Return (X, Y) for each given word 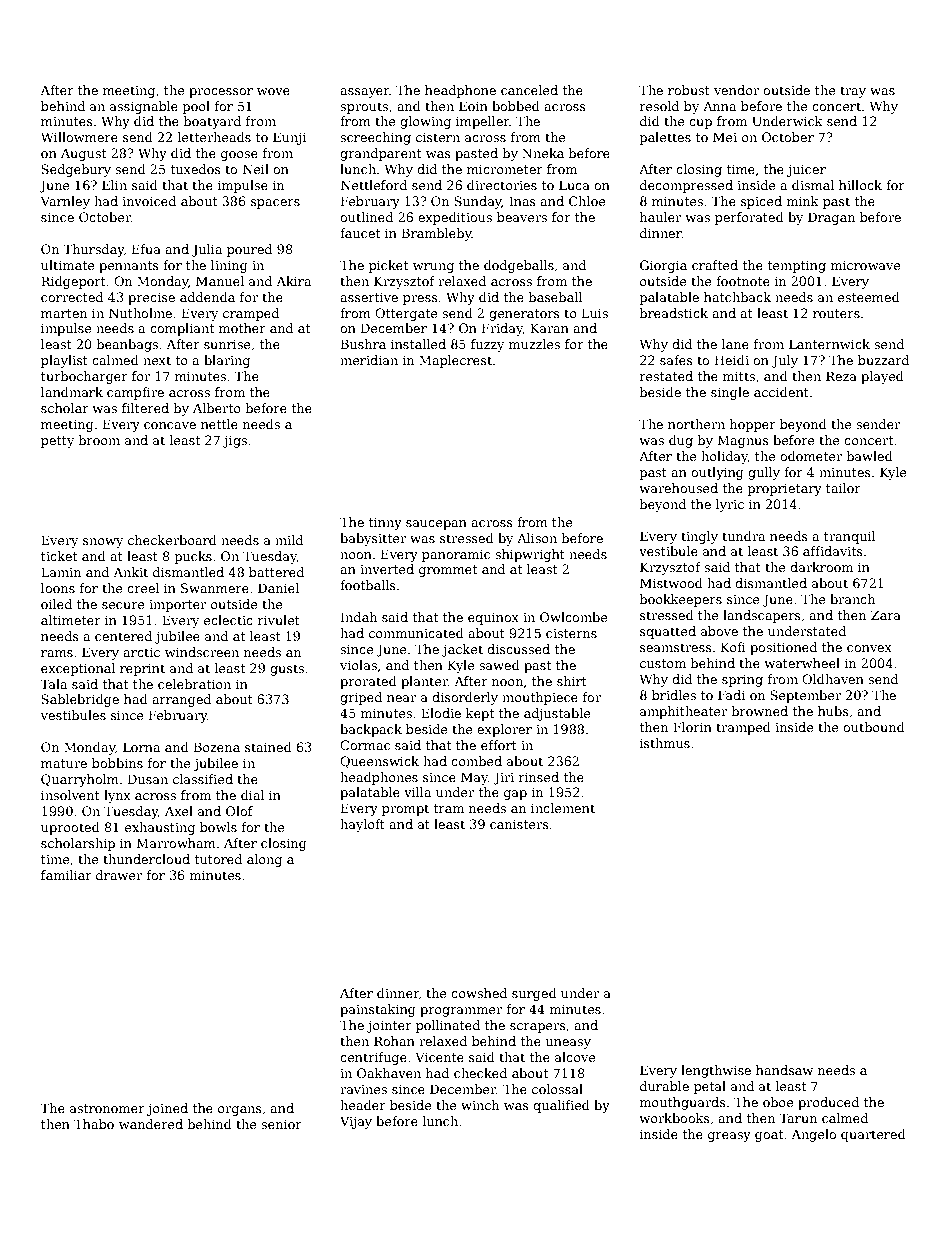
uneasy (568, 1044)
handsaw (784, 1070)
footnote (743, 281)
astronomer (107, 1108)
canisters (519, 824)
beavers (522, 217)
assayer (365, 93)
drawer (119, 875)
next (157, 360)
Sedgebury (76, 170)
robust (689, 90)
